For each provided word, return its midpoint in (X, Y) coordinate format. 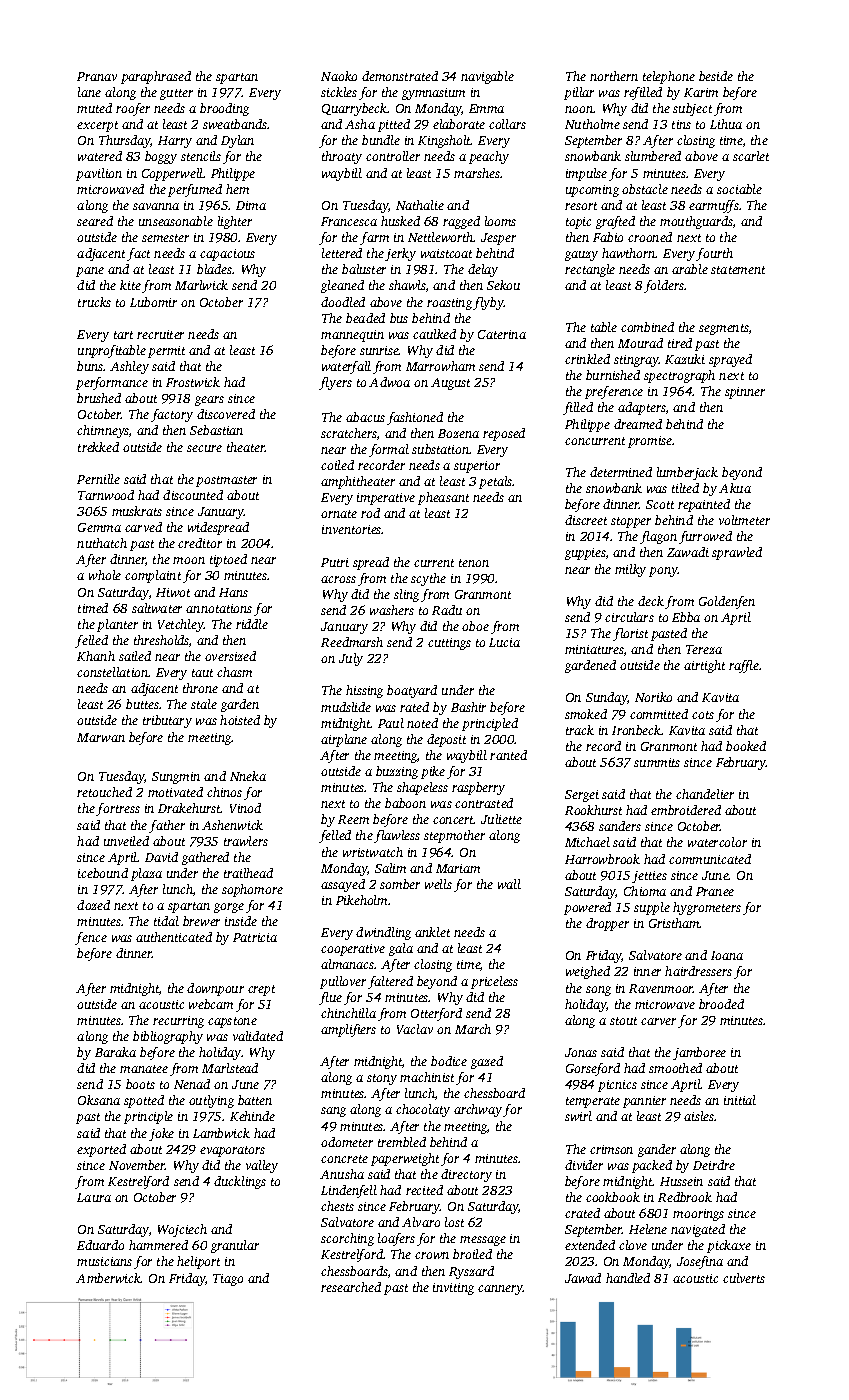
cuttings (449, 644)
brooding (224, 109)
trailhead (248, 873)
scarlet (751, 156)
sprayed (730, 360)
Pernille (98, 479)
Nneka (248, 776)
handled (628, 1278)
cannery (500, 1290)
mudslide (346, 707)
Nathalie (420, 205)
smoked (586, 714)
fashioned (415, 418)
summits (657, 762)
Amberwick (108, 1278)
